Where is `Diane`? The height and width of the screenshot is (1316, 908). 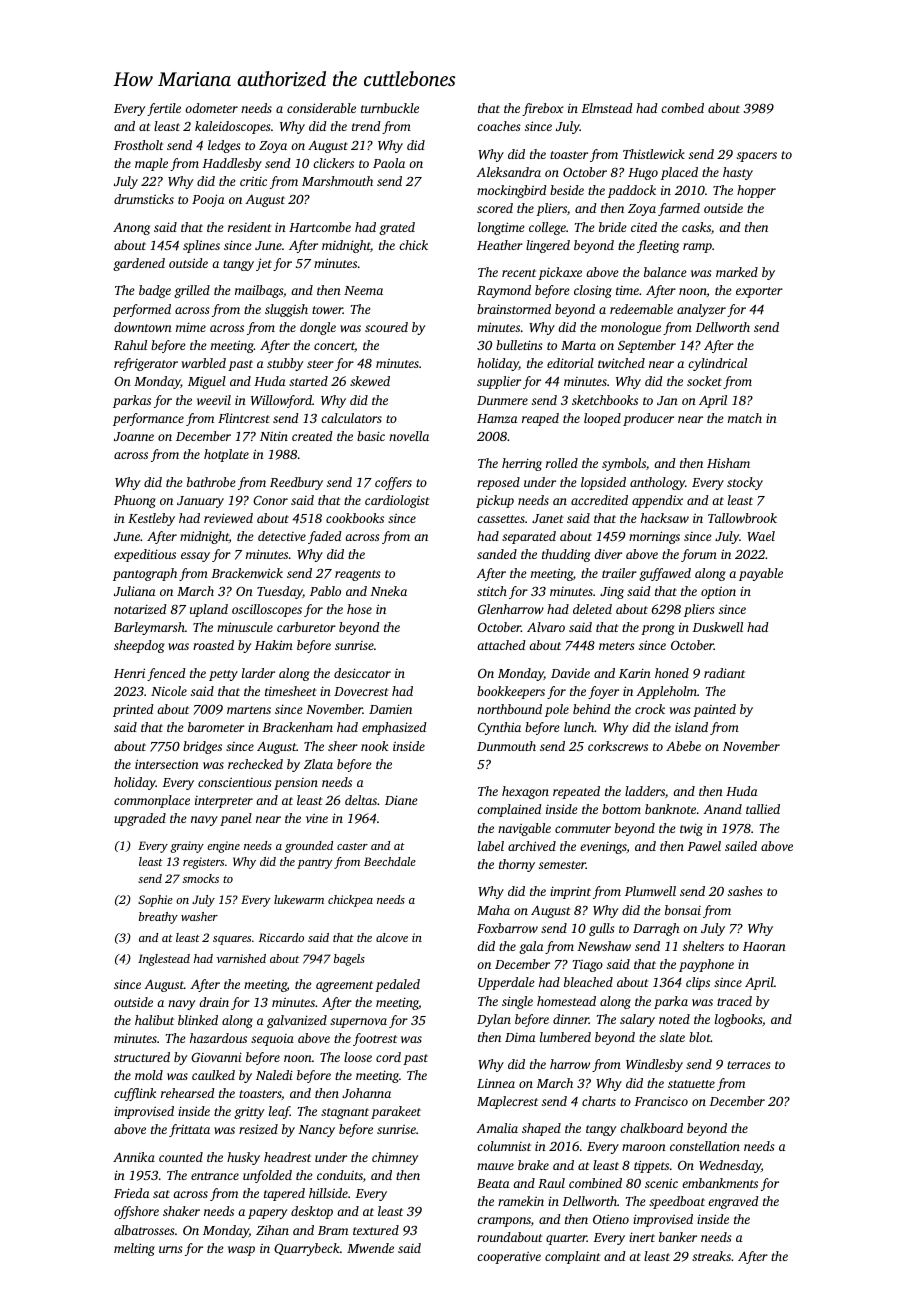 Diane is located at coordinates (401, 800).
